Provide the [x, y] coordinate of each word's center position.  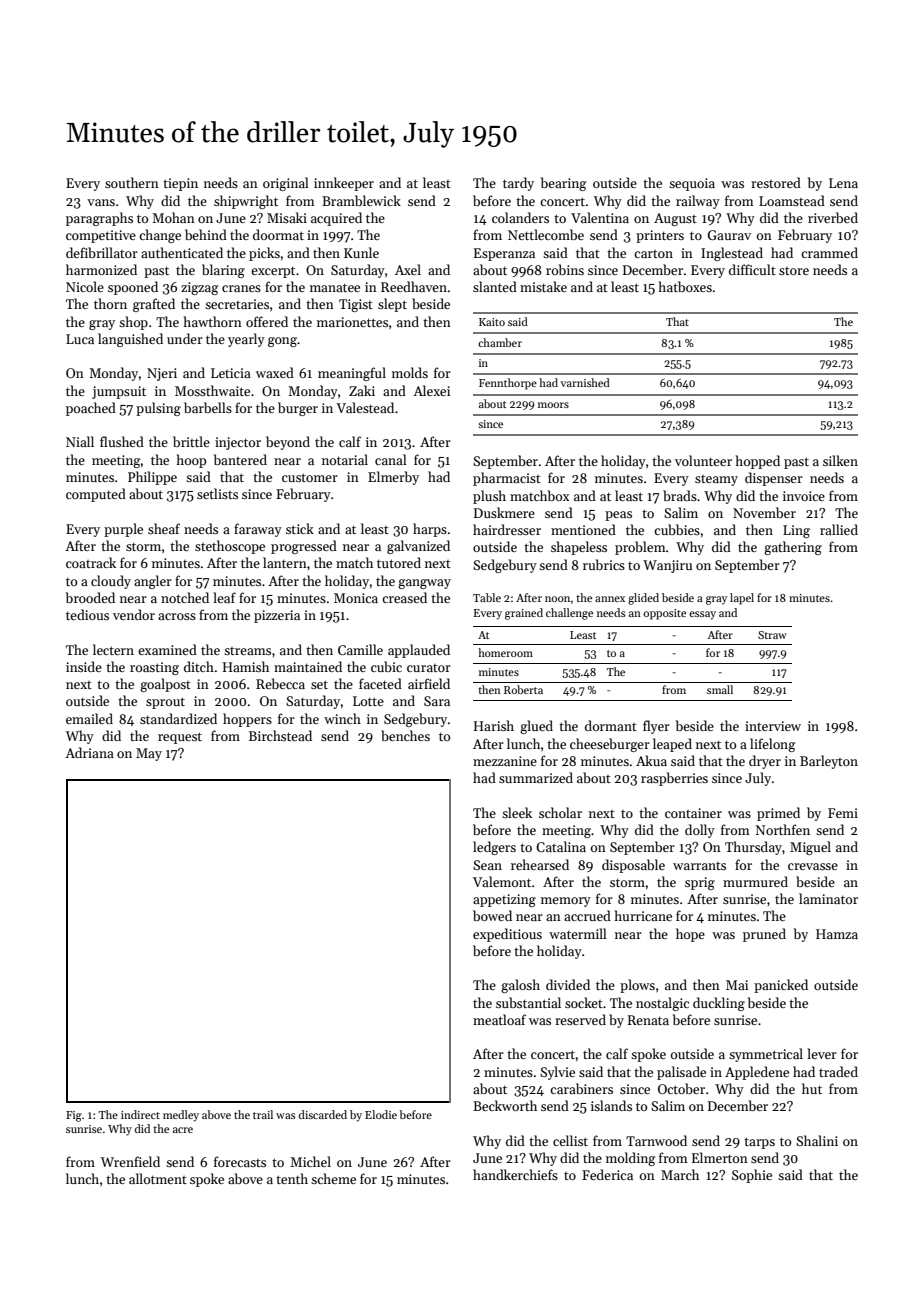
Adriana [89, 752]
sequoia [692, 184]
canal [391, 459]
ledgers [494, 848]
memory [566, 902]
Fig [74, 1116]
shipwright [246, 202]
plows [637, 986]
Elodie [381, 1114]
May [149, 754]
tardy [518, 184]
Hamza [837, 934]
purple [123, 530]
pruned [764, 935]
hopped [758, 462]
